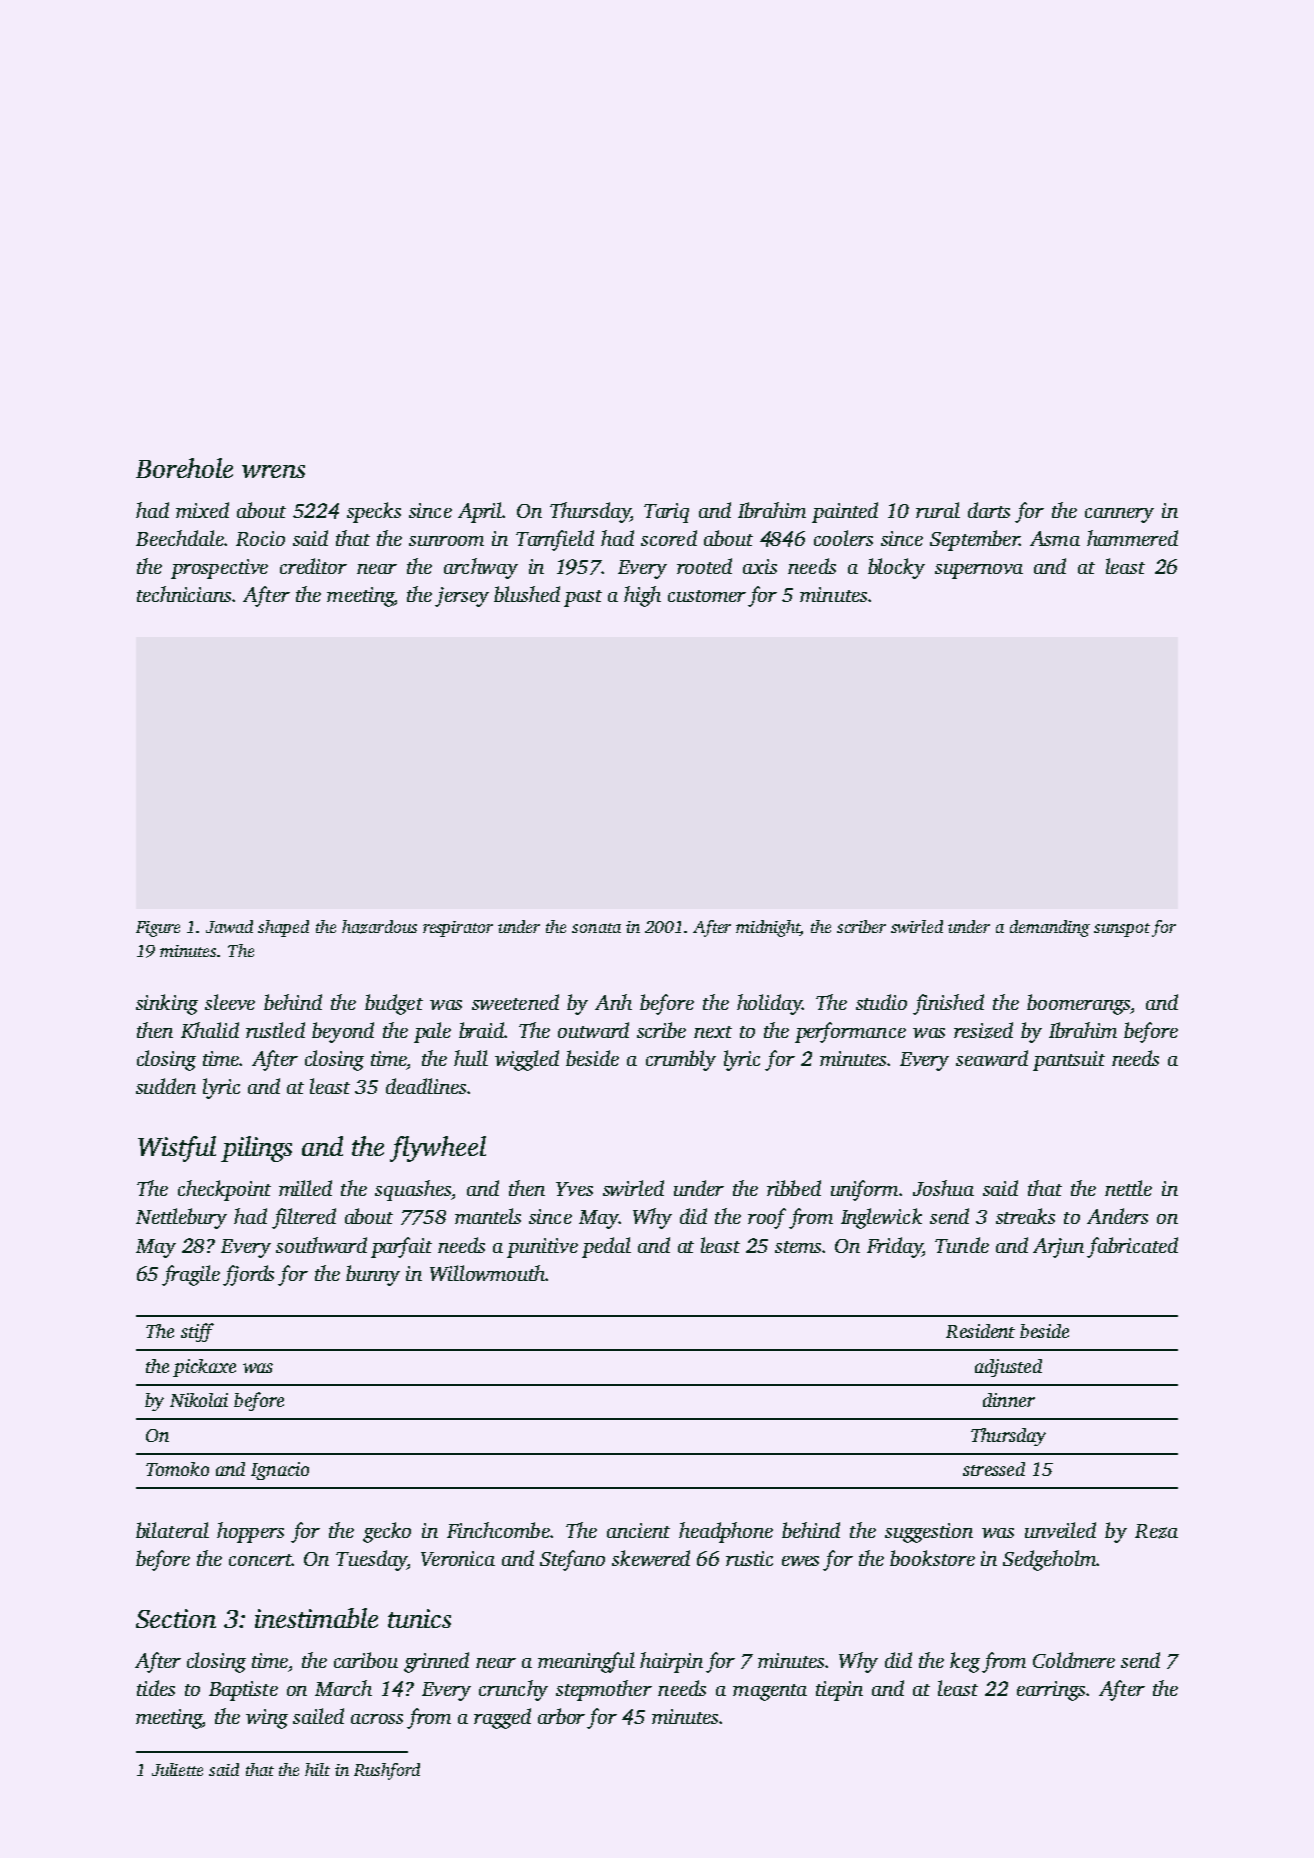  What do you see at coordinates (992, 1058) in the screenshot?
I see `seaward` at bounding box center [992, 1058].
